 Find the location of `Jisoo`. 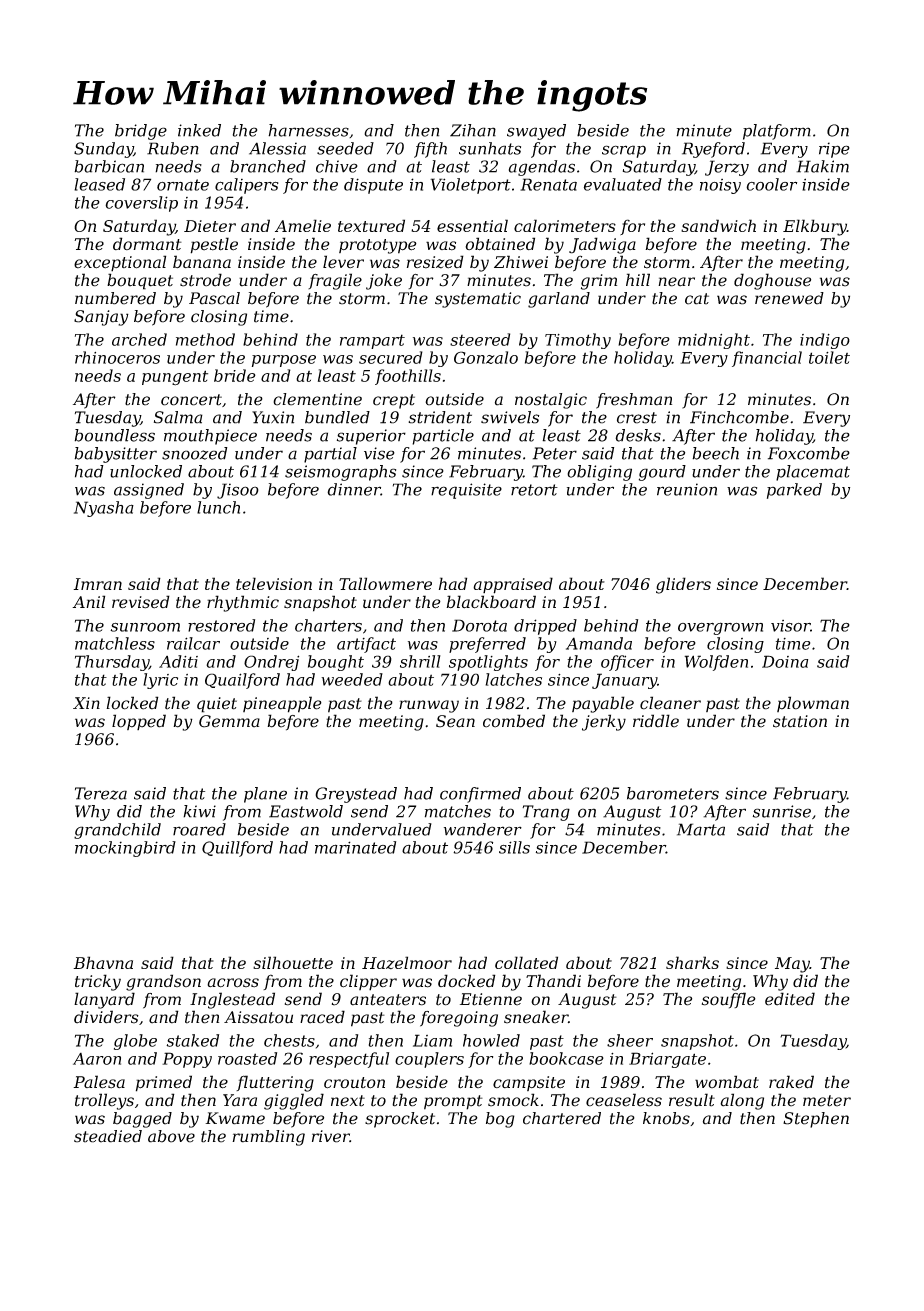

Jisoo is located at coordinates (238, 491).
